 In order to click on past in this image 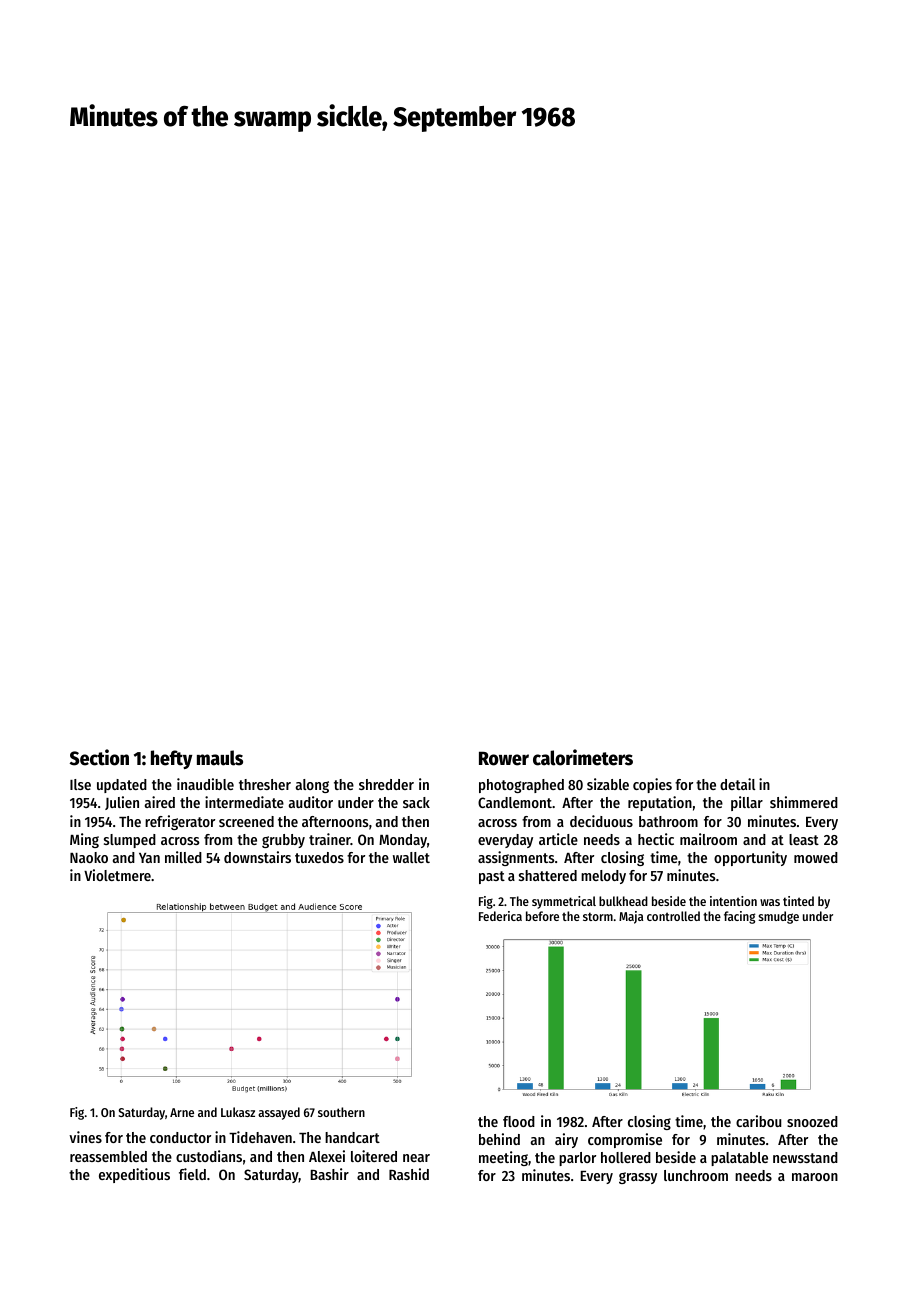, I will do `click(492, 877)`.
